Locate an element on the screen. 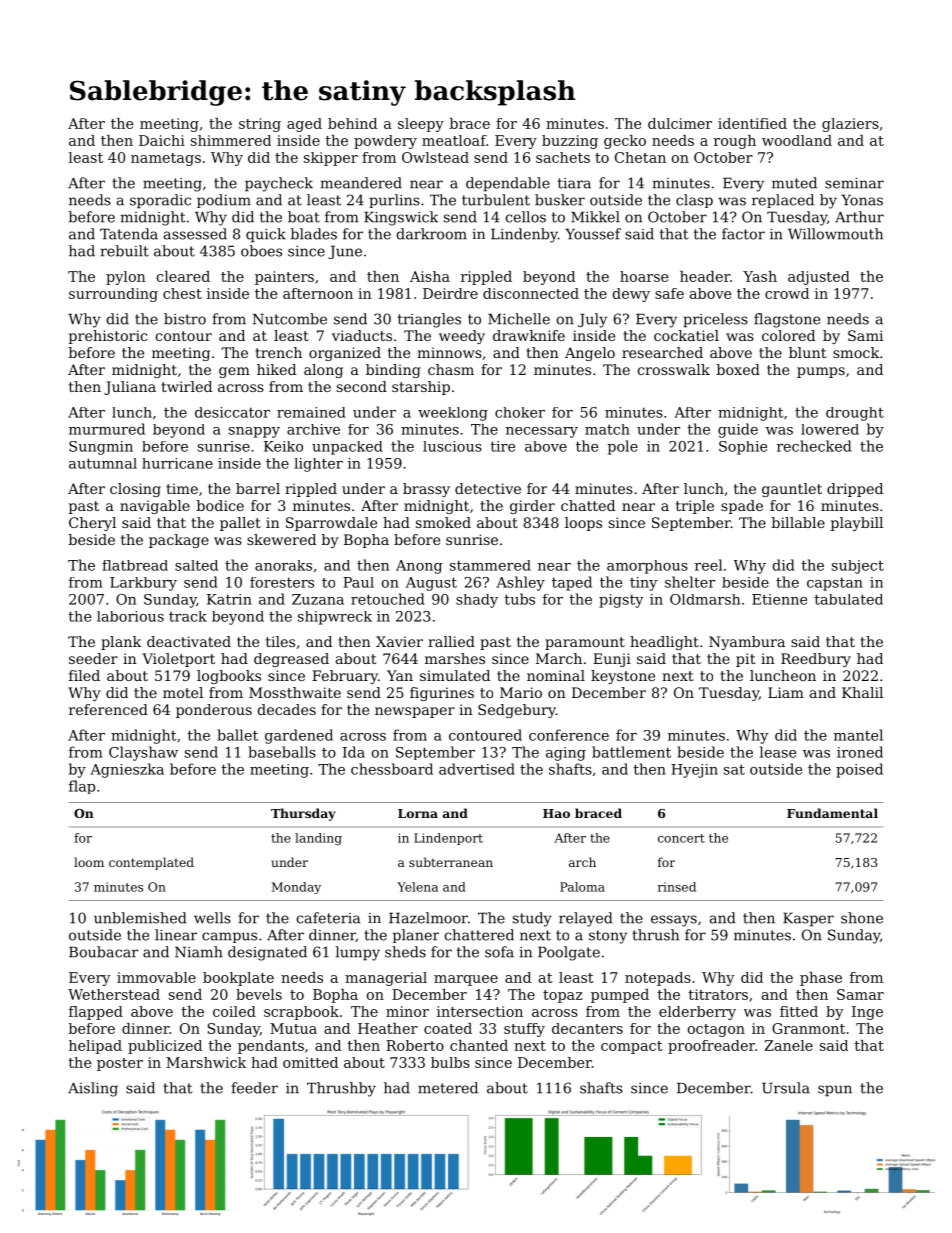 This screenshot has height=1233, width=952. feeder is located at coordinates (254, 1088).
